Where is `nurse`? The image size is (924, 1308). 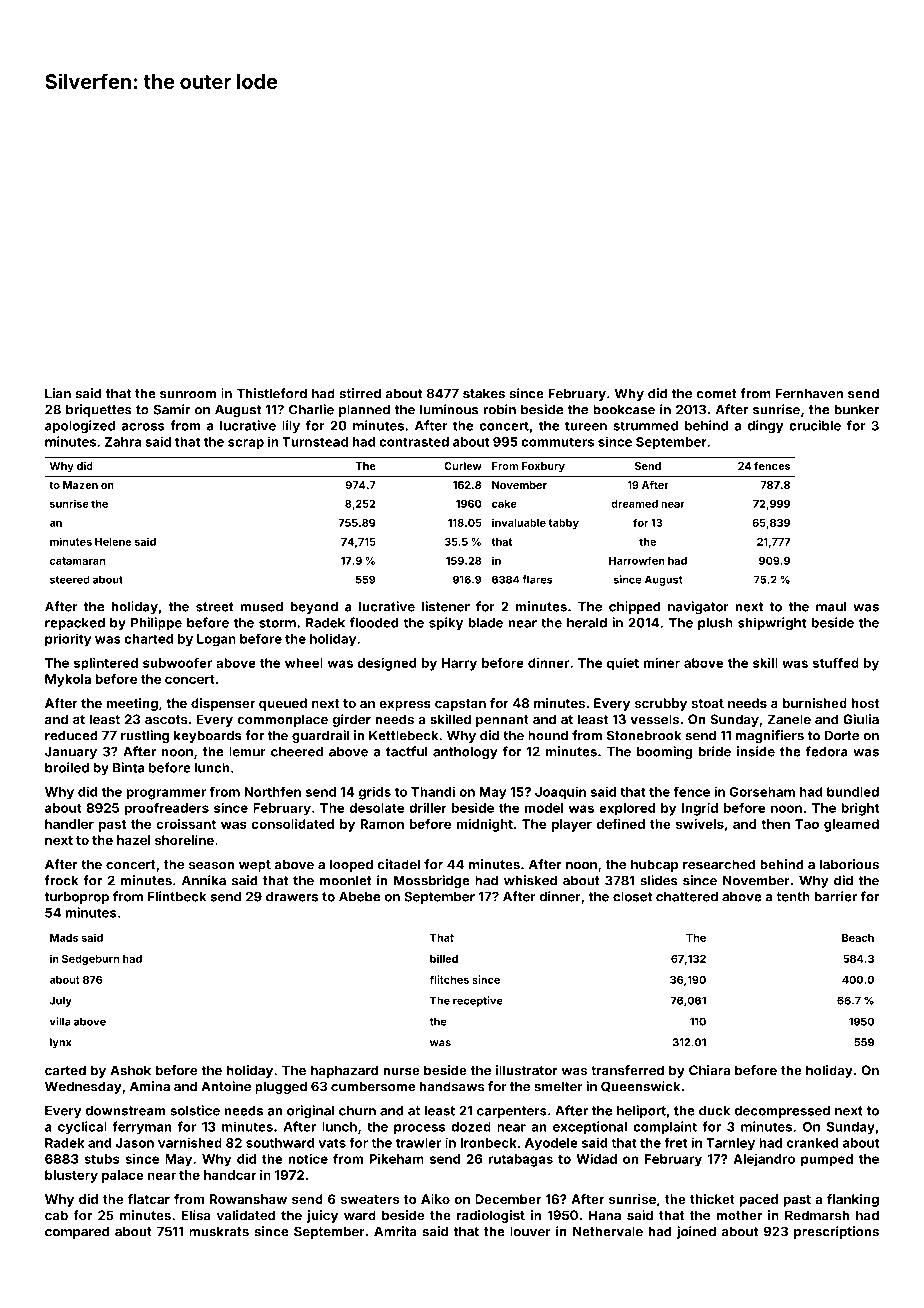
nurse is located at coordinates (401, 1072).
